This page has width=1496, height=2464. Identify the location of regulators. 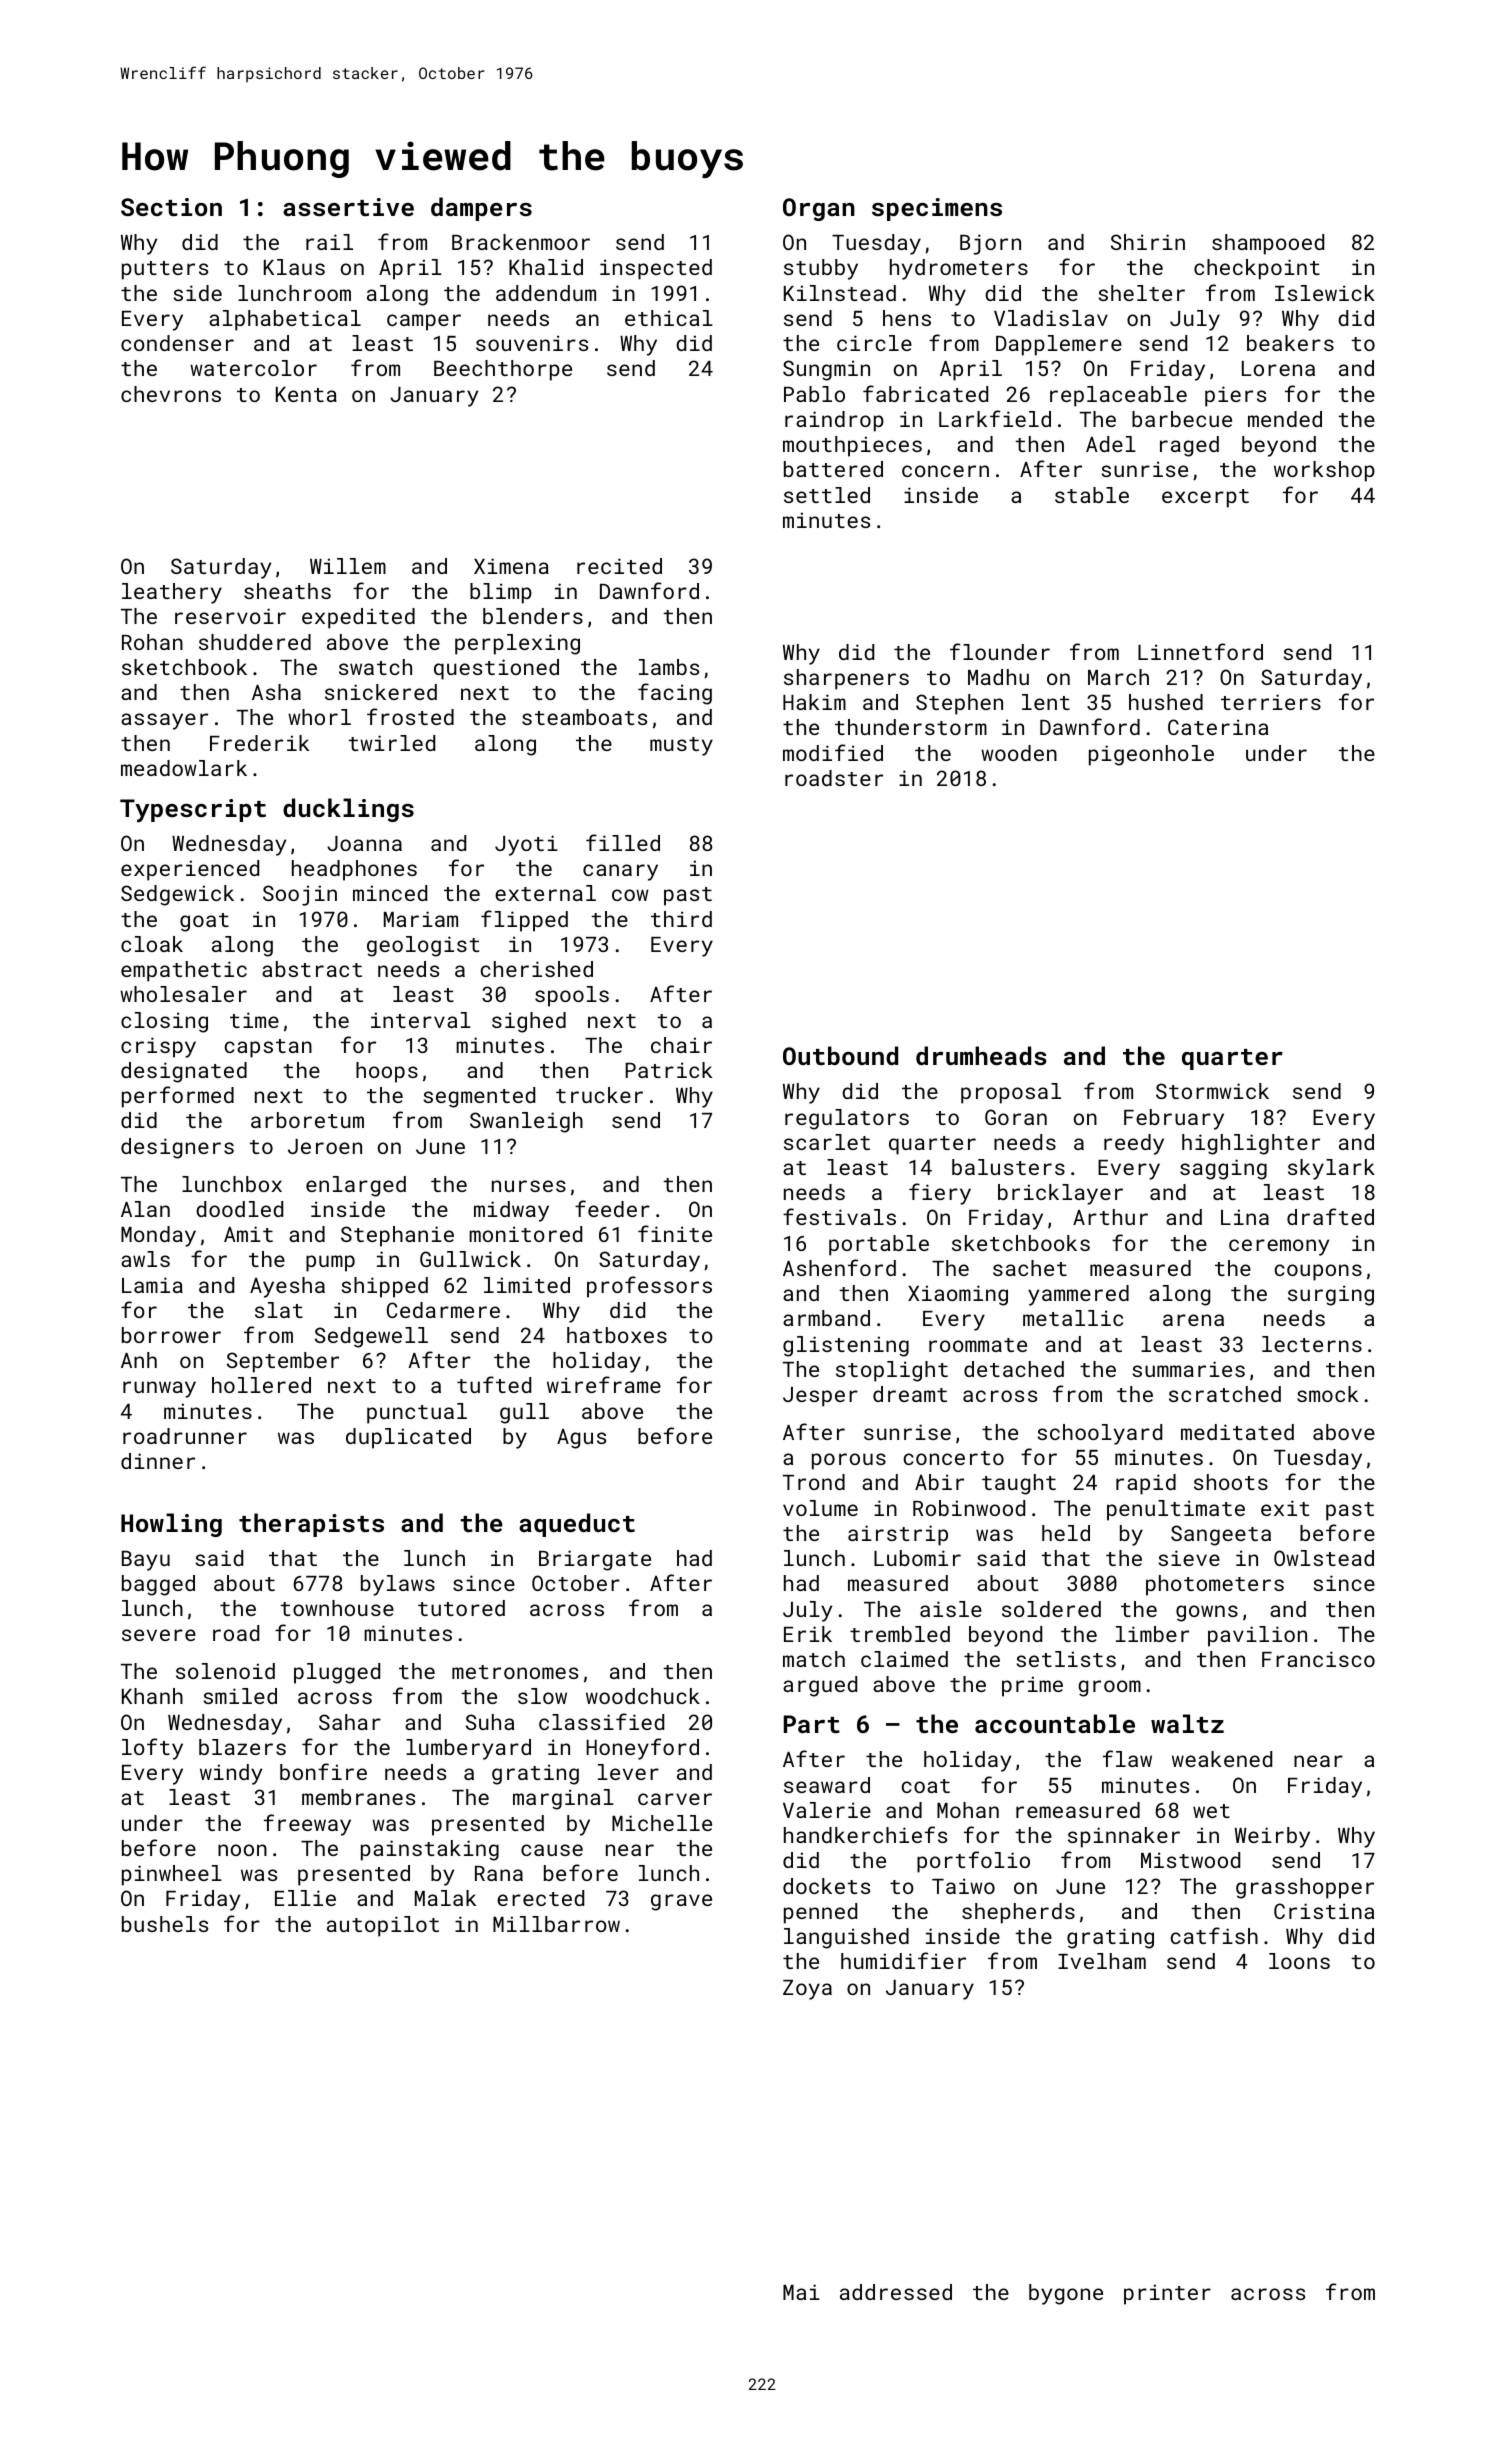
(847, 1119).
